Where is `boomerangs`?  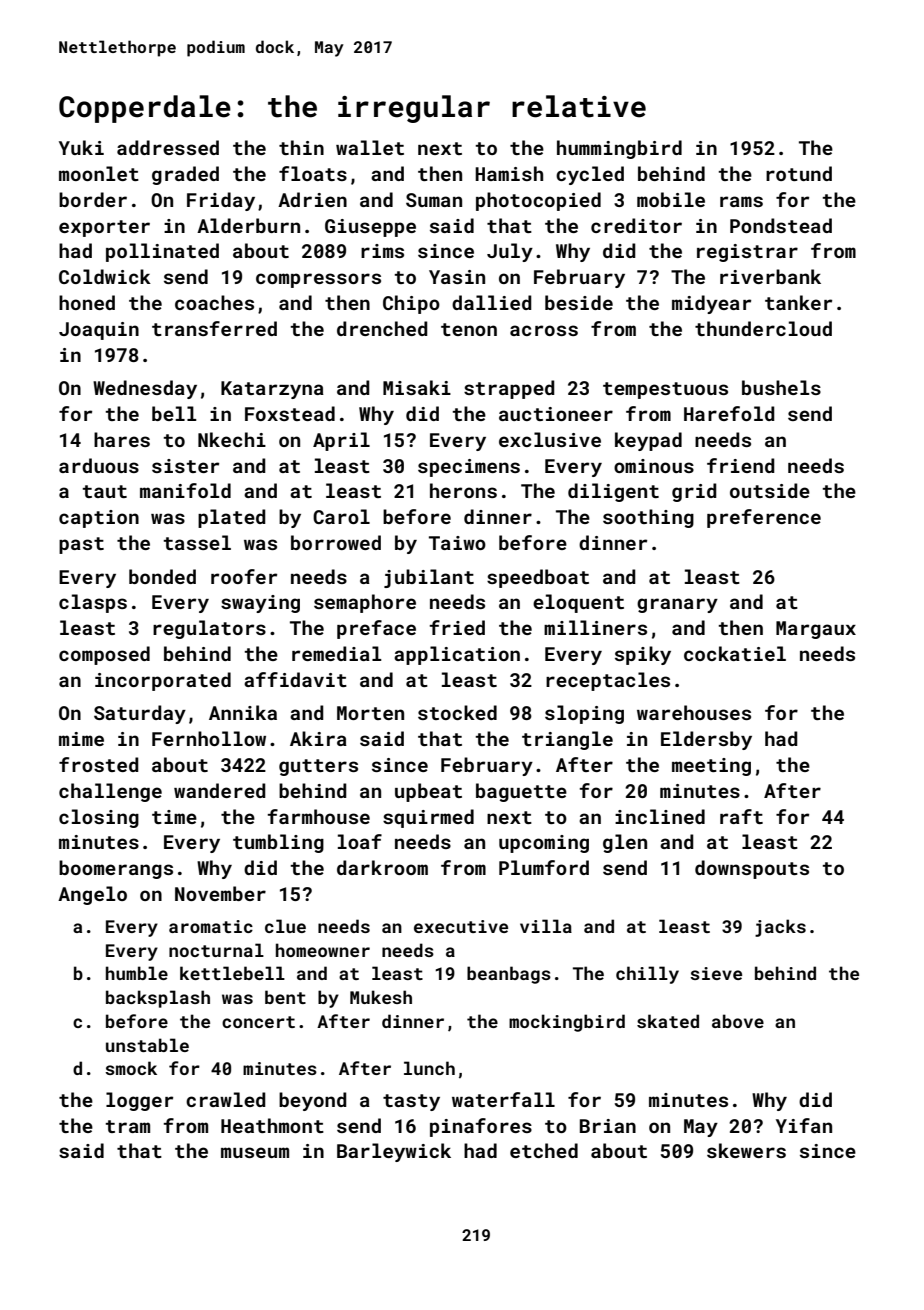
boomerangs is located at coordinates (116, 869).
